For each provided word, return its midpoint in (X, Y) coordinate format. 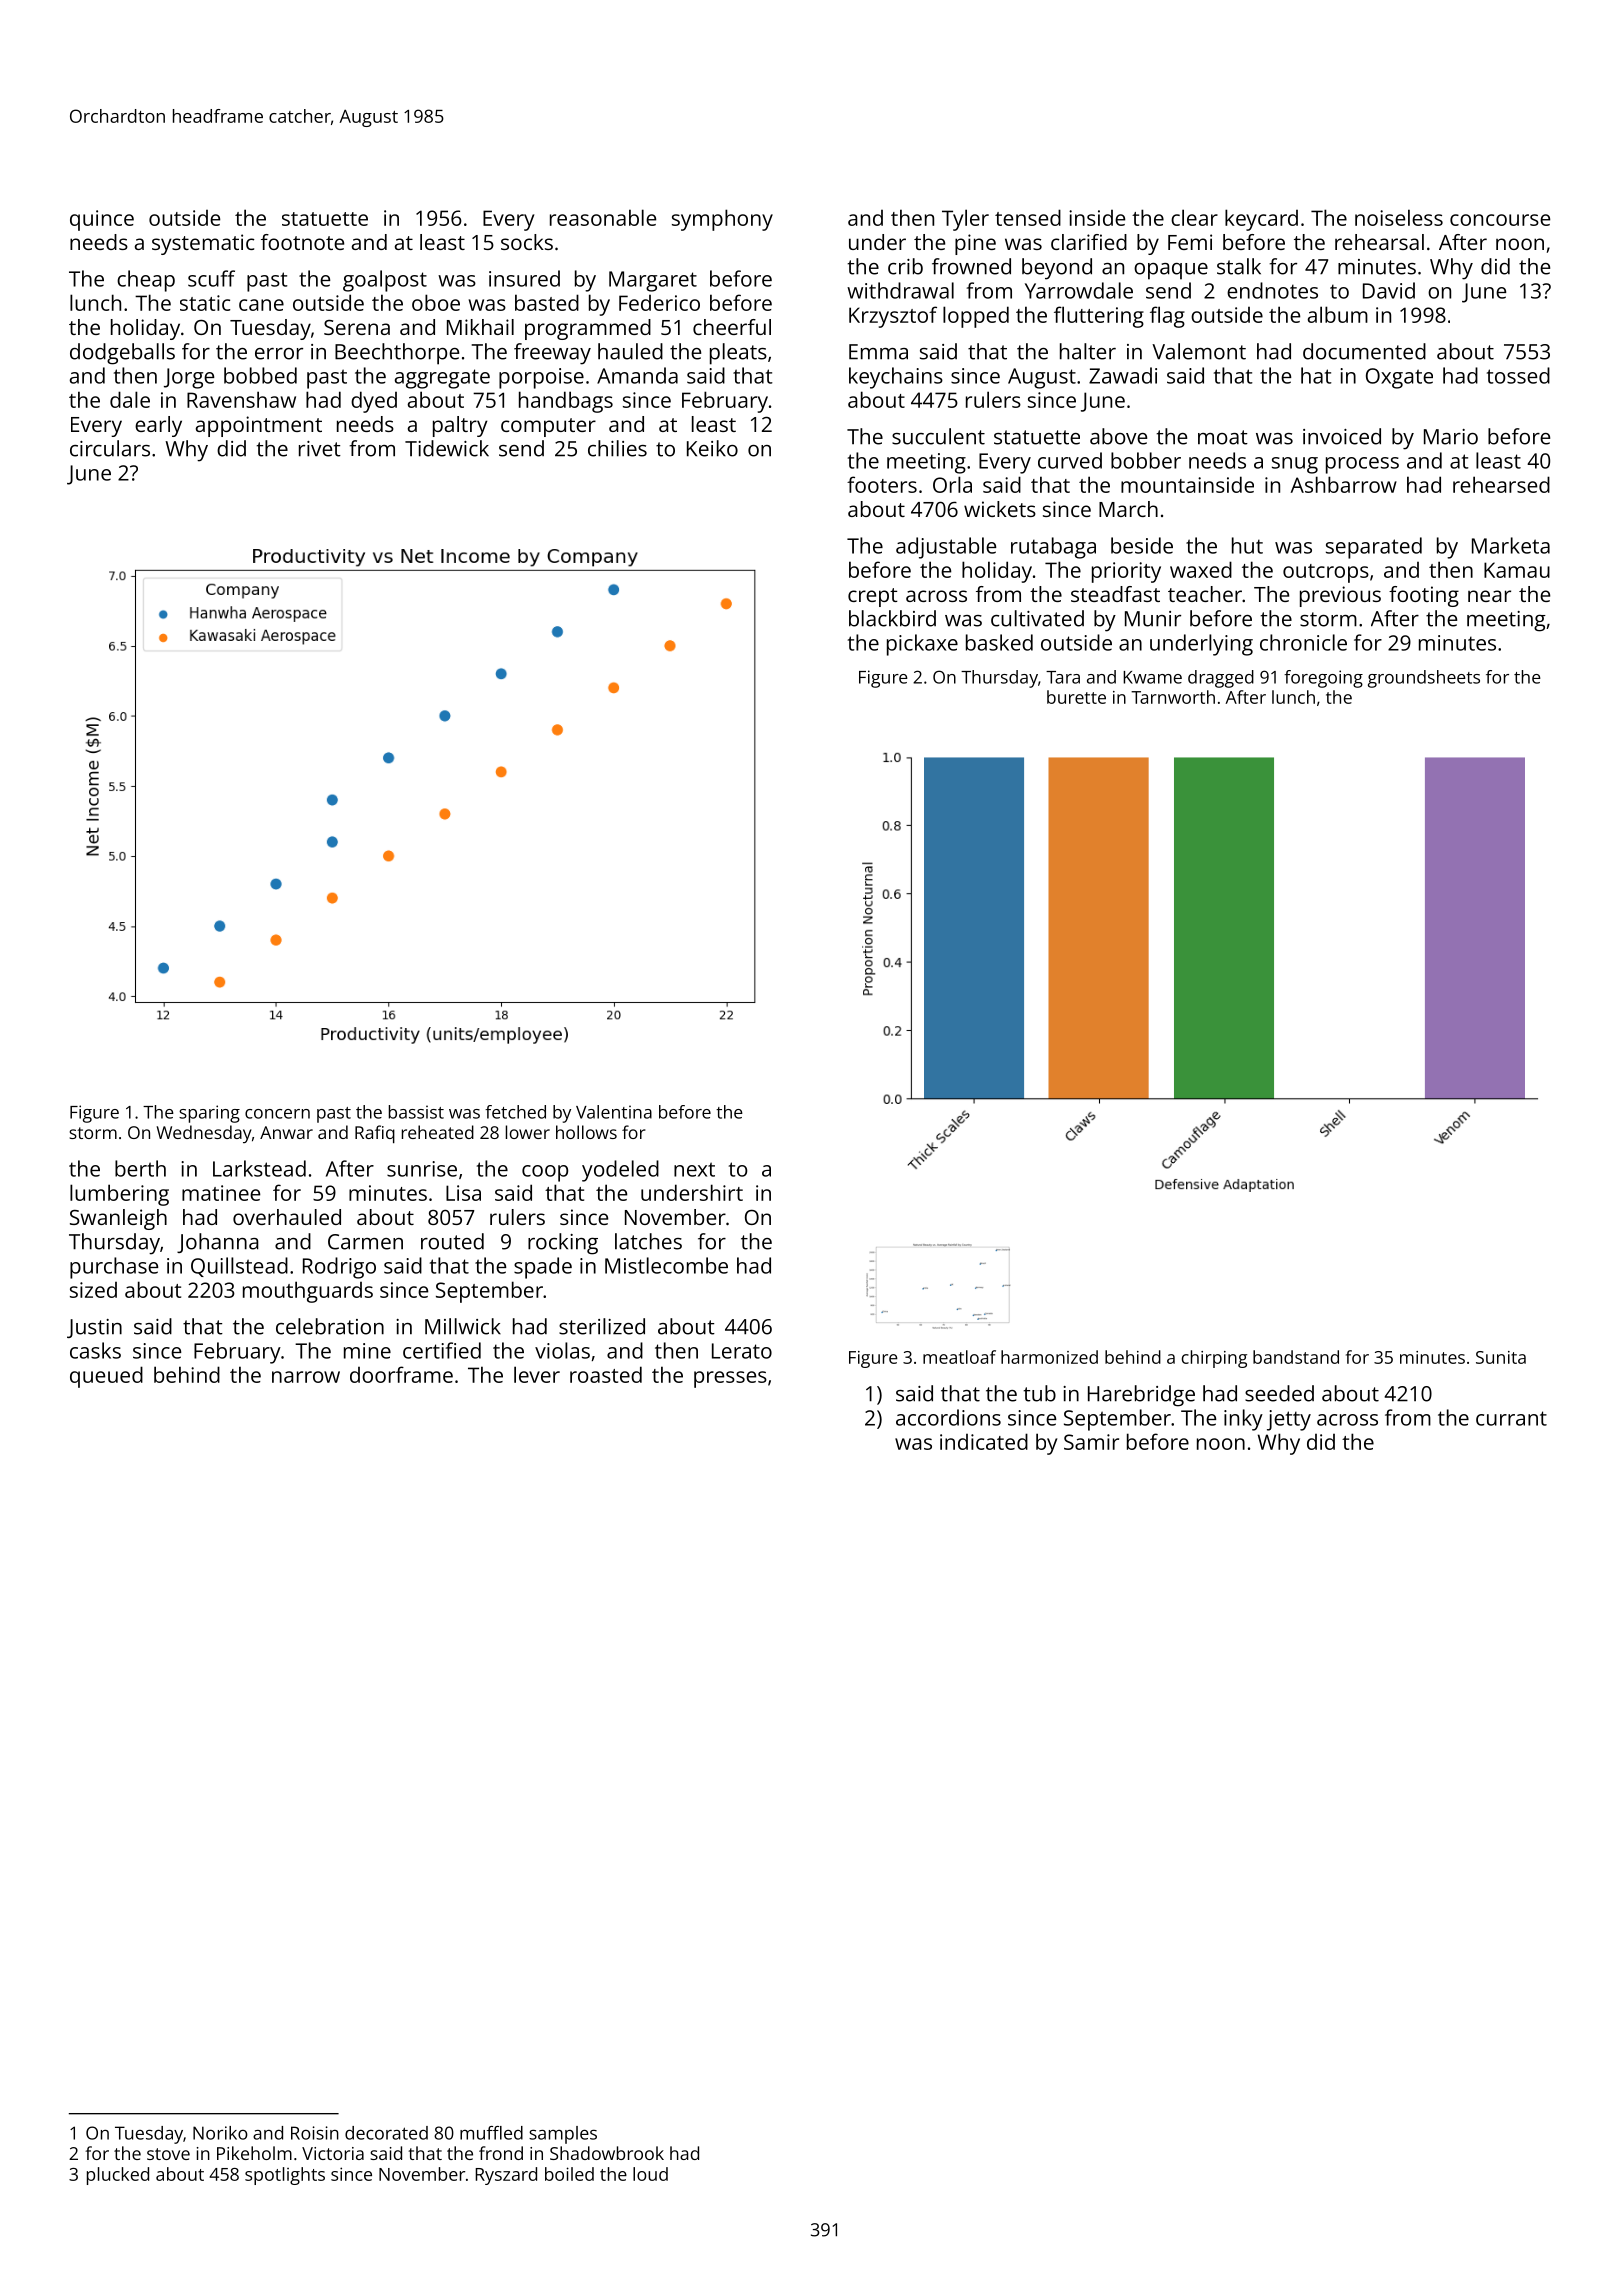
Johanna (218, 1243)
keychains (896, 378)
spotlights (285, 2176)
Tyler (965, 220)
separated (1374, 548)
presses (730, 1379)
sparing (209, 1114)
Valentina (614, 1112)
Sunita (1501, 1357)
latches (648, 1241)
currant (1511, 1418)
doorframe (401, 1374)
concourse (1500, 220)
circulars (110, 448)
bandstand (1296, 1357)
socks (527, 242)
